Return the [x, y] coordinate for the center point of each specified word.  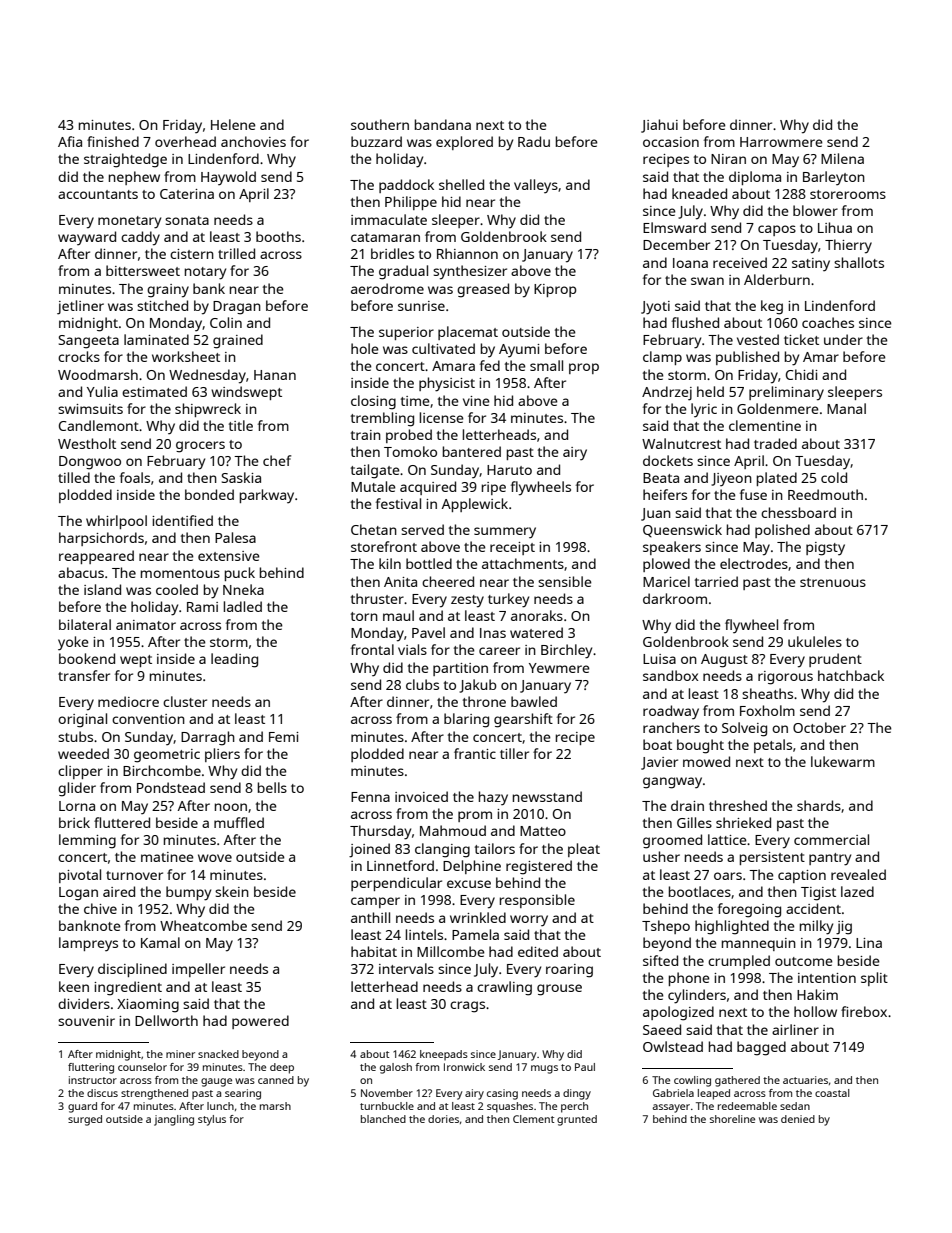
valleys [536, 186]
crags [467, 1007]
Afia [70, 141]
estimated [154, 391]
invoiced [421, 796]
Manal [846, 408]
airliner [795, 1029]
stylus [212, 1120]
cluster [185, 701]
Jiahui [659, 126]
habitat [374, 951]
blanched [383, 1119]
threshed [738, 805]
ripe [494, 488]
